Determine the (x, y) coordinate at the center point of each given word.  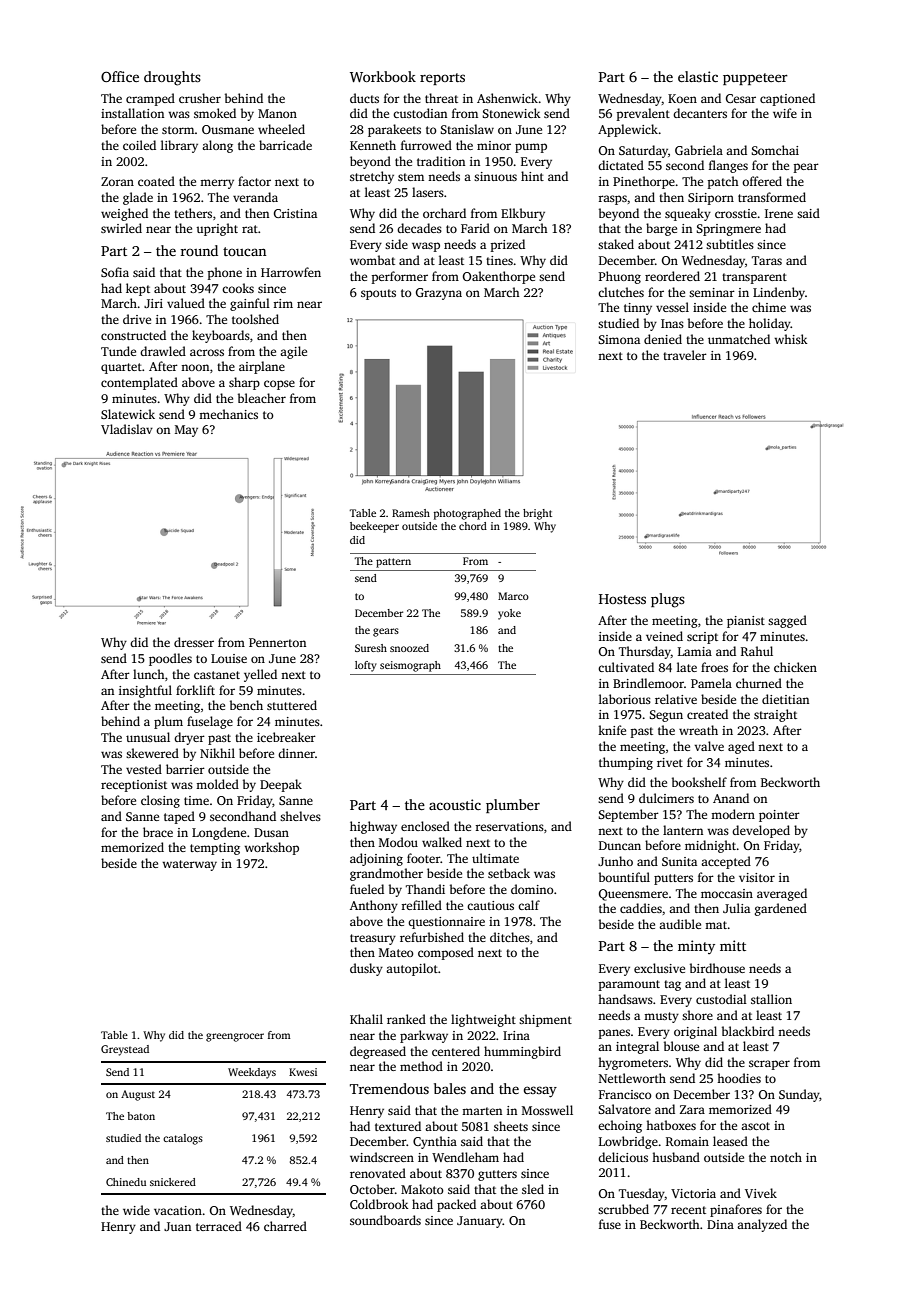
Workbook (383, 76)
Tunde (118, 351)
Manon (277, 113)
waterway (189, 865)
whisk (790, 339)
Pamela (711, 683)
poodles (170, 659)
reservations (509, 826)
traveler (685, 355)
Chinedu (126, 1182)
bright (537, 514)
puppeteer (755, 79)
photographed (467, 514)
